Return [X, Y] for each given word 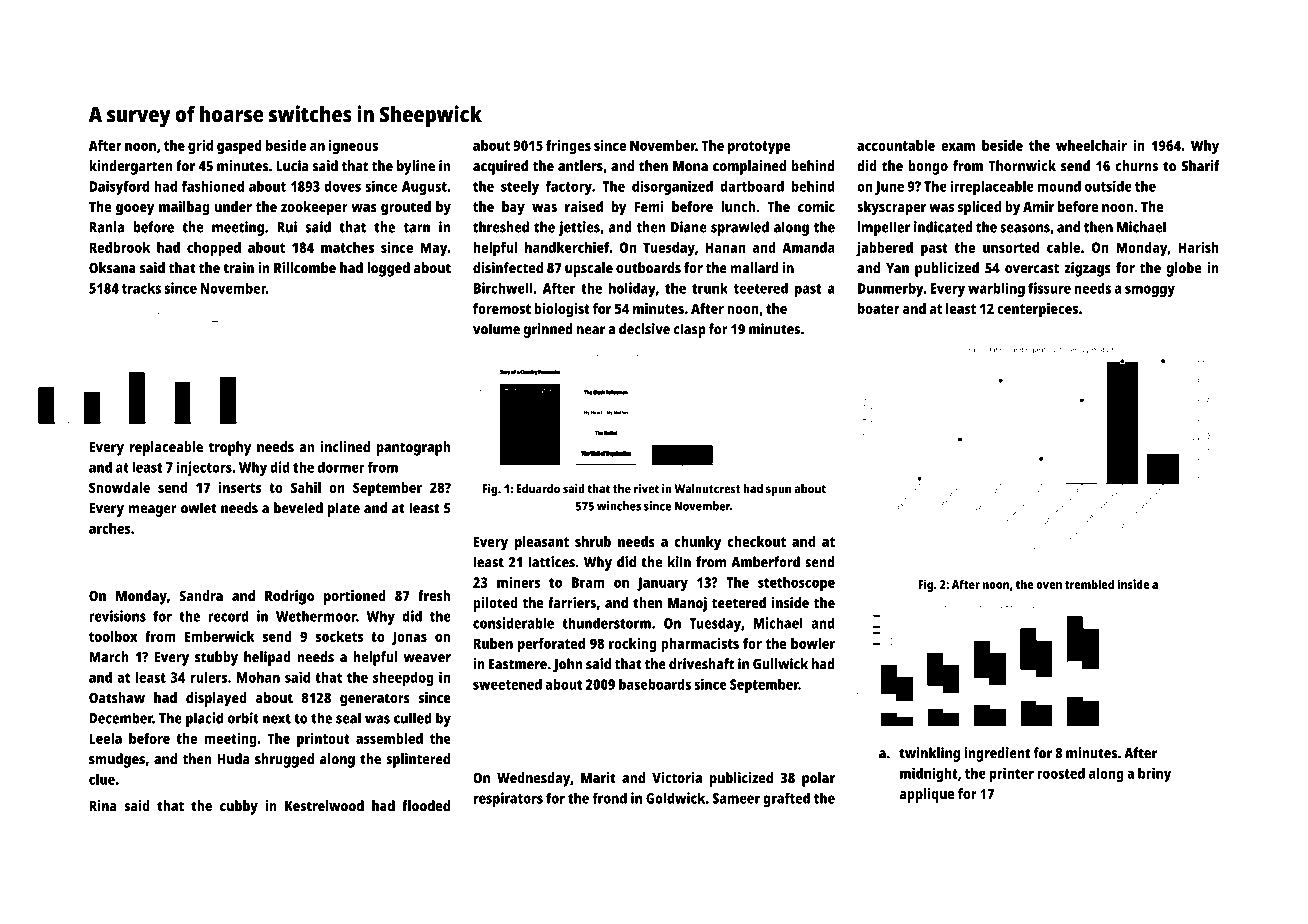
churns [1136, 166]
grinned [548, 330]
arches [109, 528]
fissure [1049, 288]
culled [413, 718]
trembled [1089, 584]
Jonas [409, 638]
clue [102, 779]
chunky [698, 543]
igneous [353, 147]
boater [879, 308]
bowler [813, 643]
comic [816, 206]
